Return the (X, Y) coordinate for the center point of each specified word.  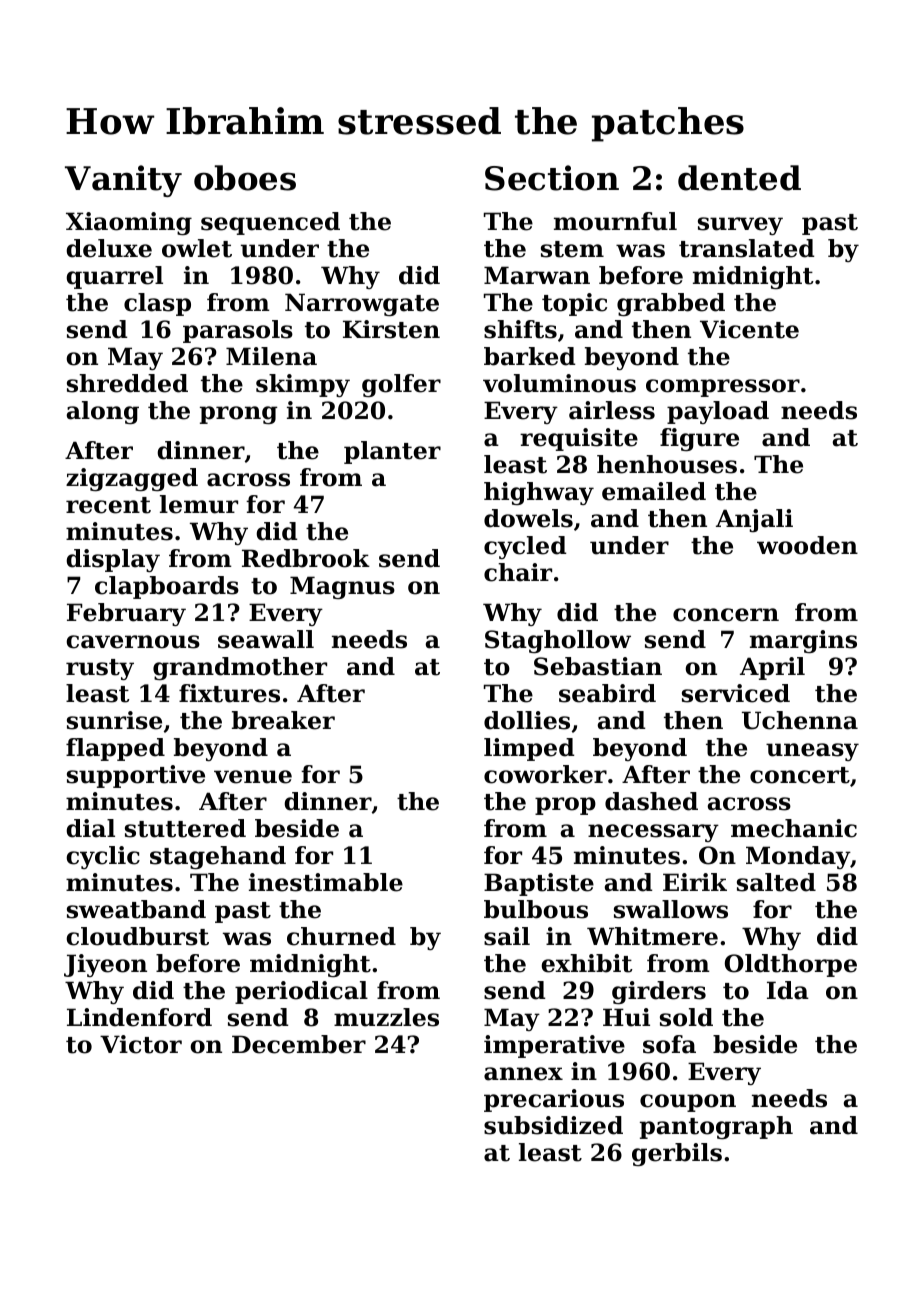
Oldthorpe (791, 965)
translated (747, 248)
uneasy (812, 752)
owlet (197, 248)
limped (529, 749)
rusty (100, 669)
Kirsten (391, 329)
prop (565, 806)
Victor (141, 1044)
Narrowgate (362, 304)
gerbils (677, 1154)
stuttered (185, 828)
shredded (127, 383)
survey (740, 226)
